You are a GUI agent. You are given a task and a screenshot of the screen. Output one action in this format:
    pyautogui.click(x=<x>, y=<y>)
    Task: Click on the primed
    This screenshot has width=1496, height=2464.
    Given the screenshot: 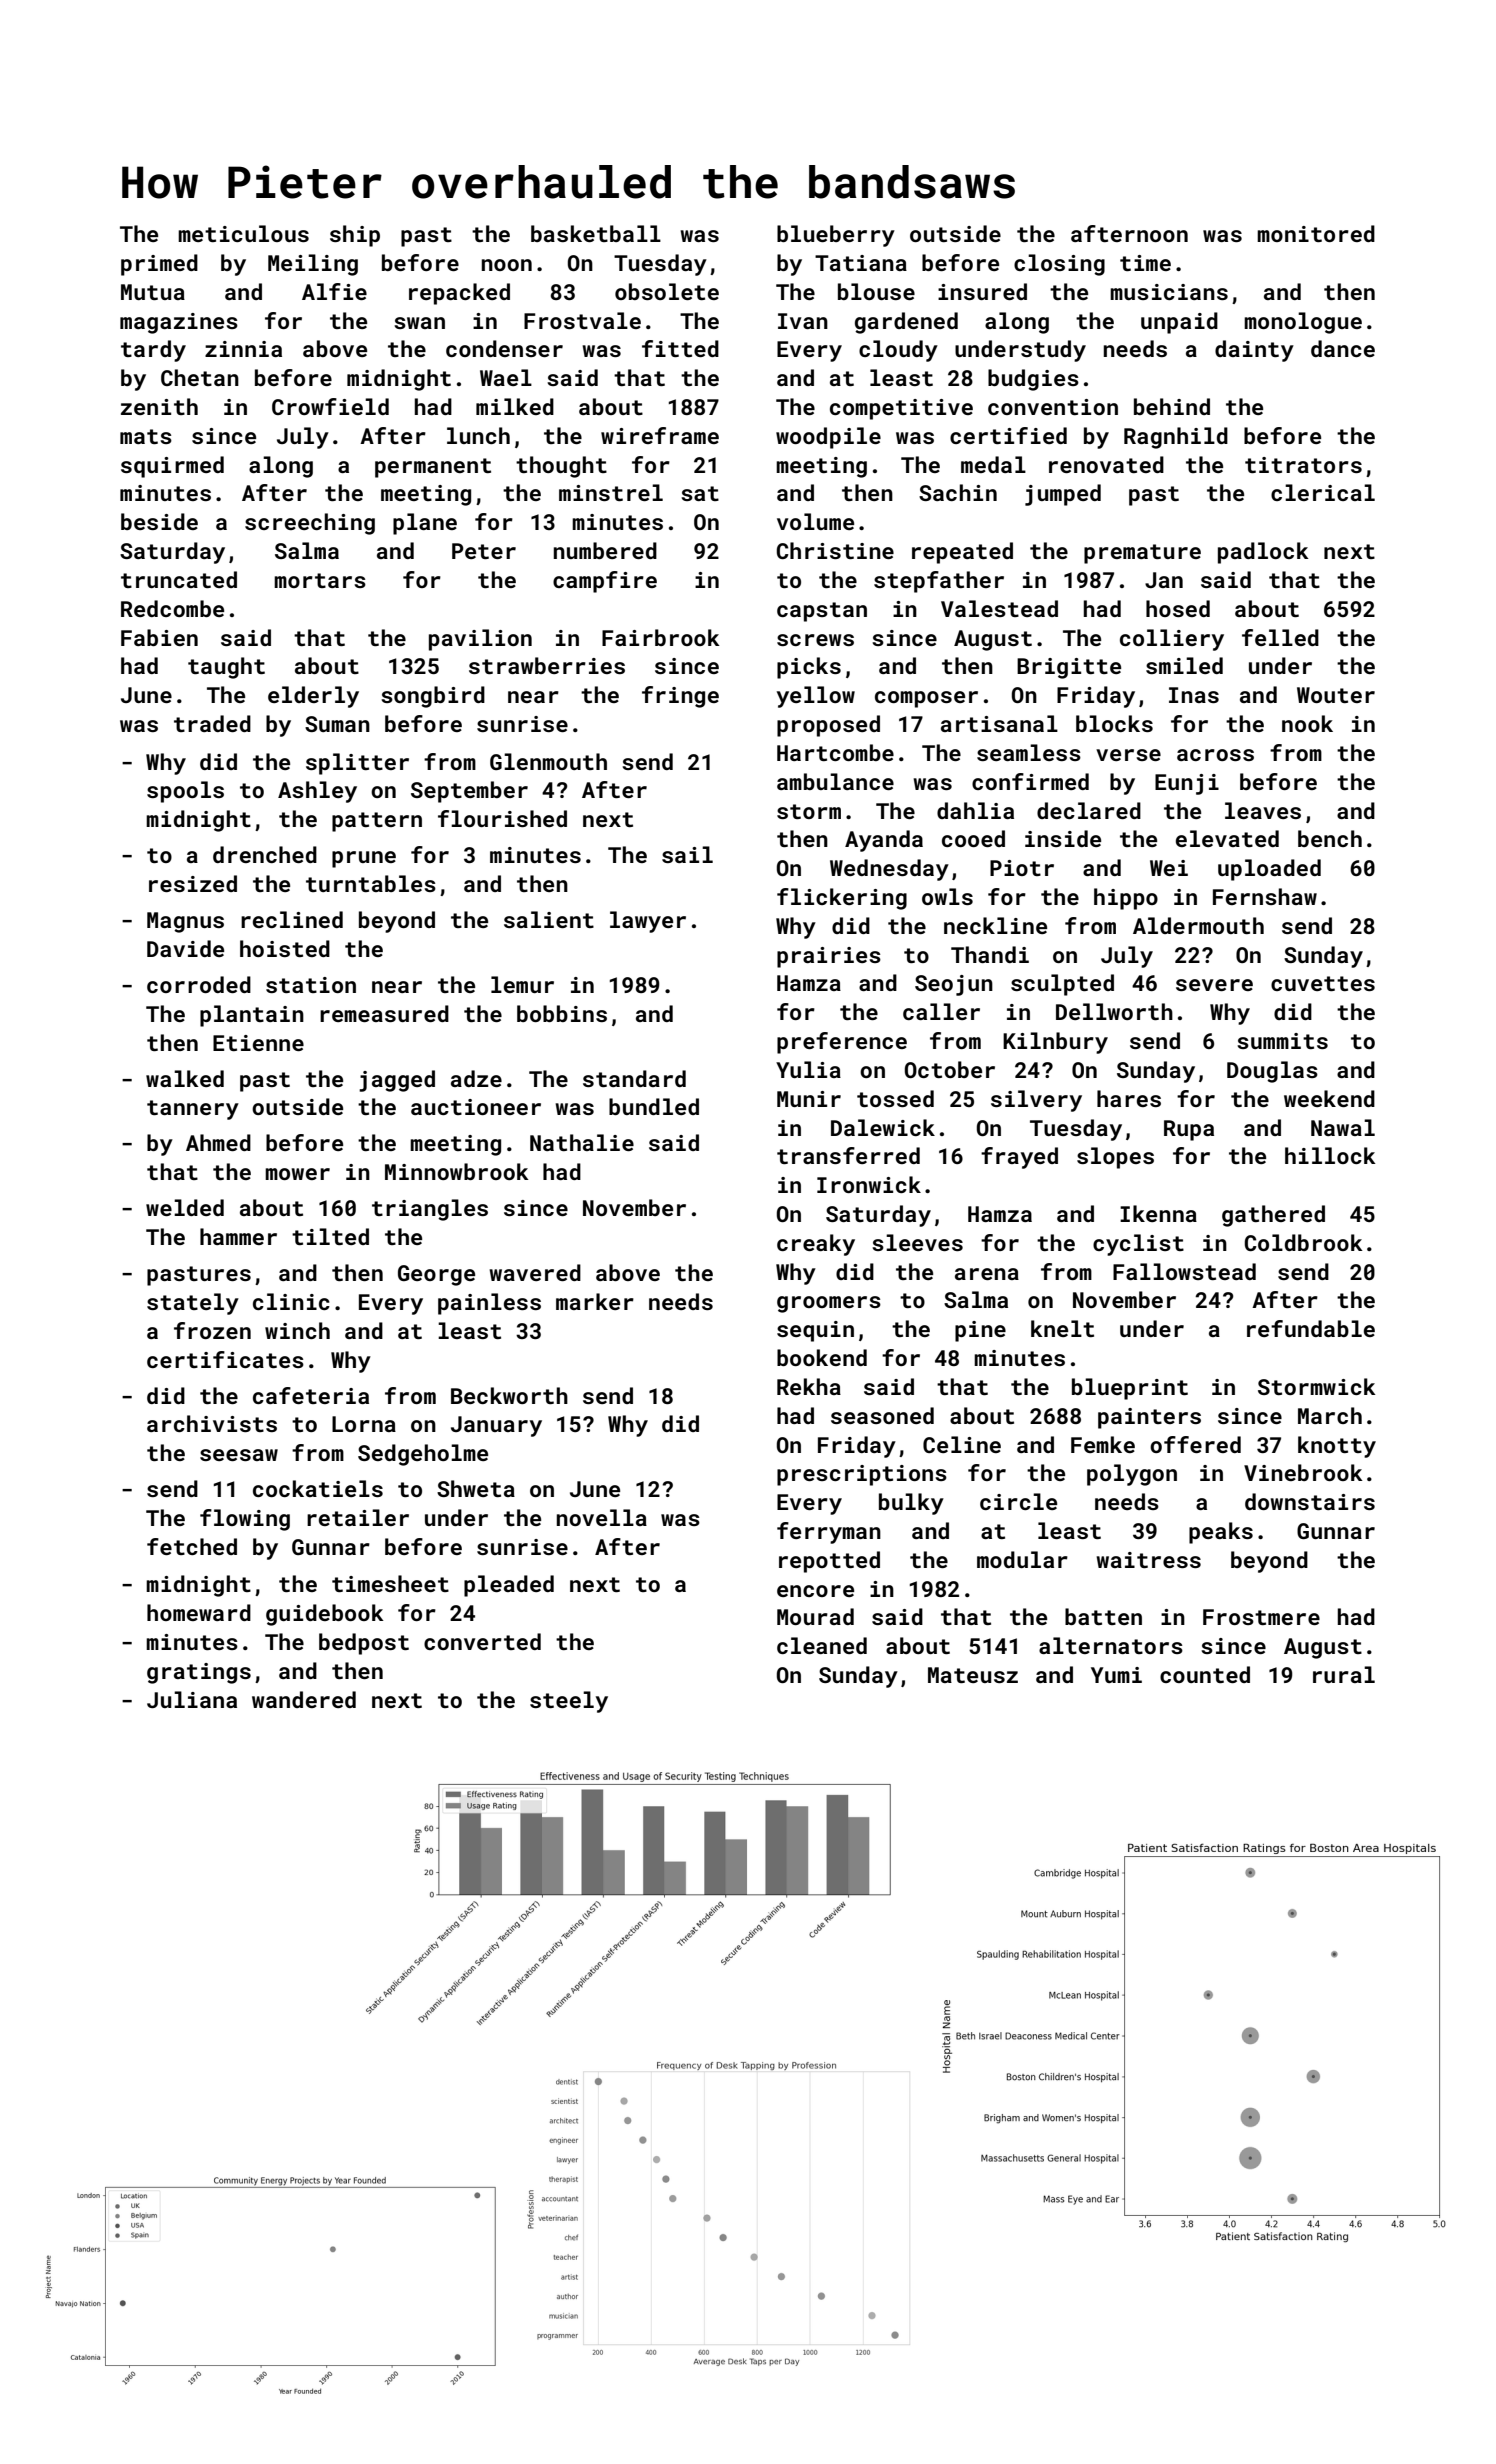 What is the action you would take?
    pyautogui.click(x=159, y=265)
